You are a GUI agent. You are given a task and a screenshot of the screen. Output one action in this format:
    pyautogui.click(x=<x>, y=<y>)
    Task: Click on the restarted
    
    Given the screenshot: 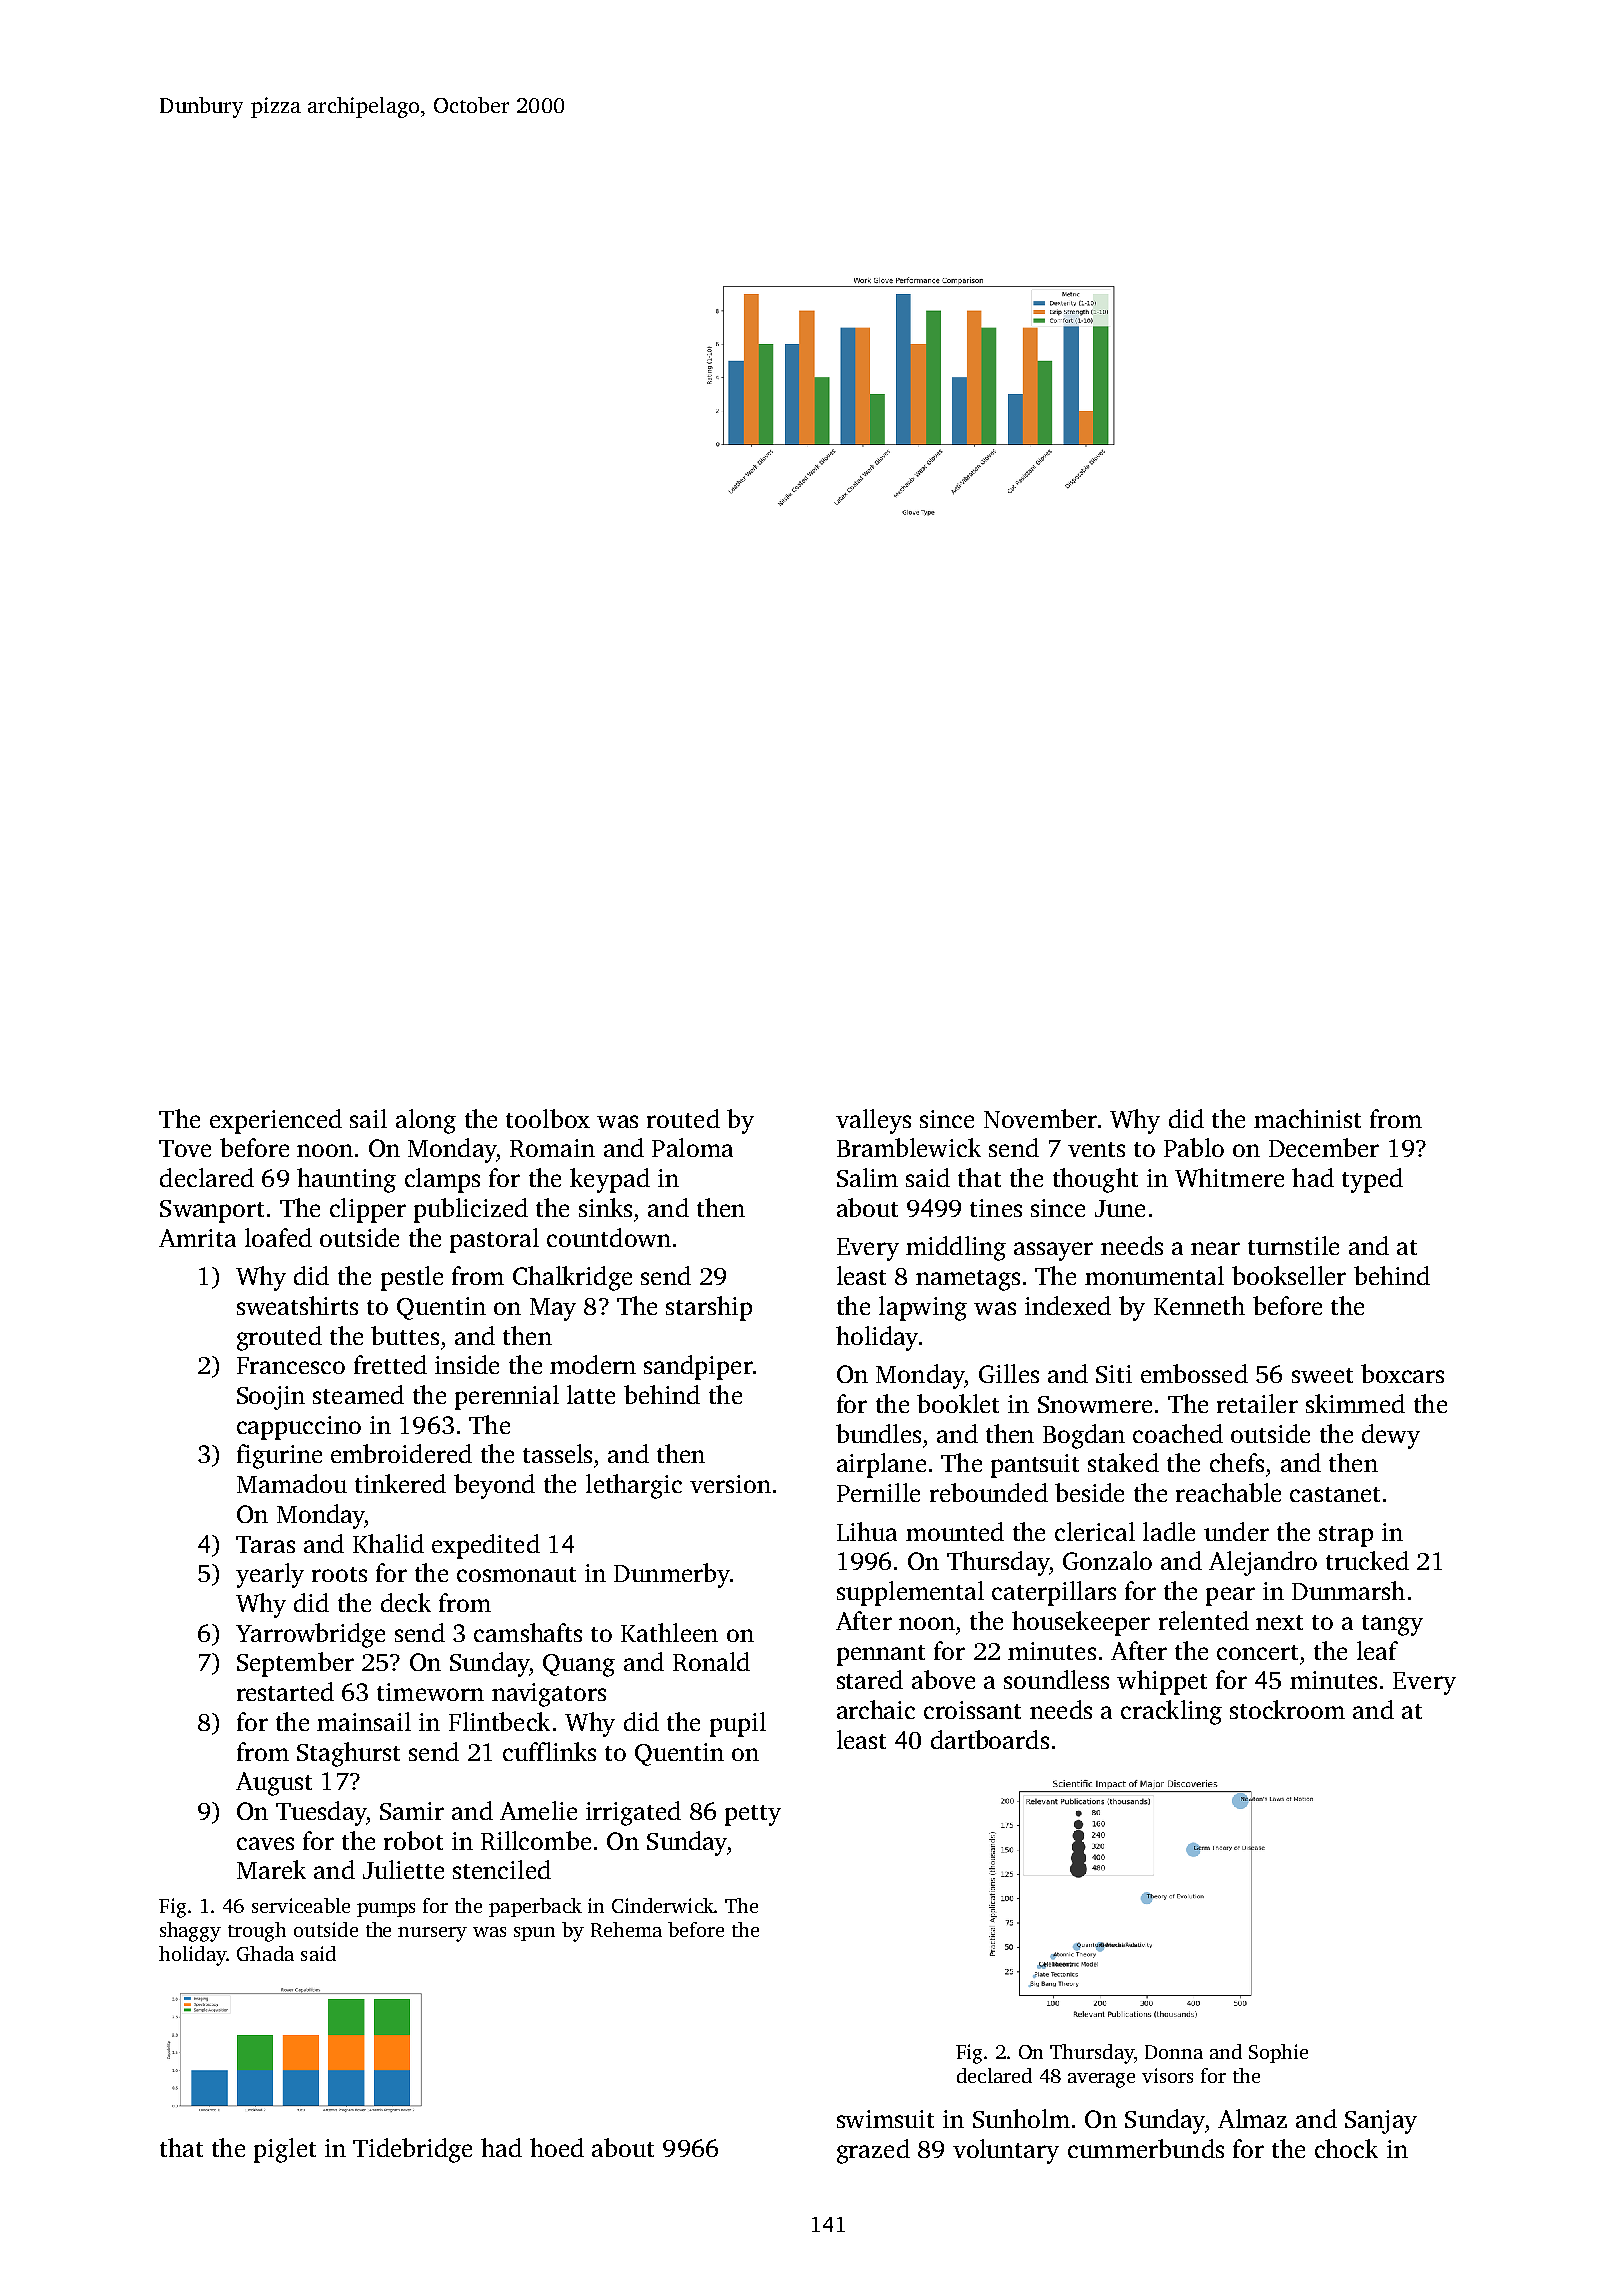 What is the action you would take?
    pyautogui.click(x=285, y=1691)
